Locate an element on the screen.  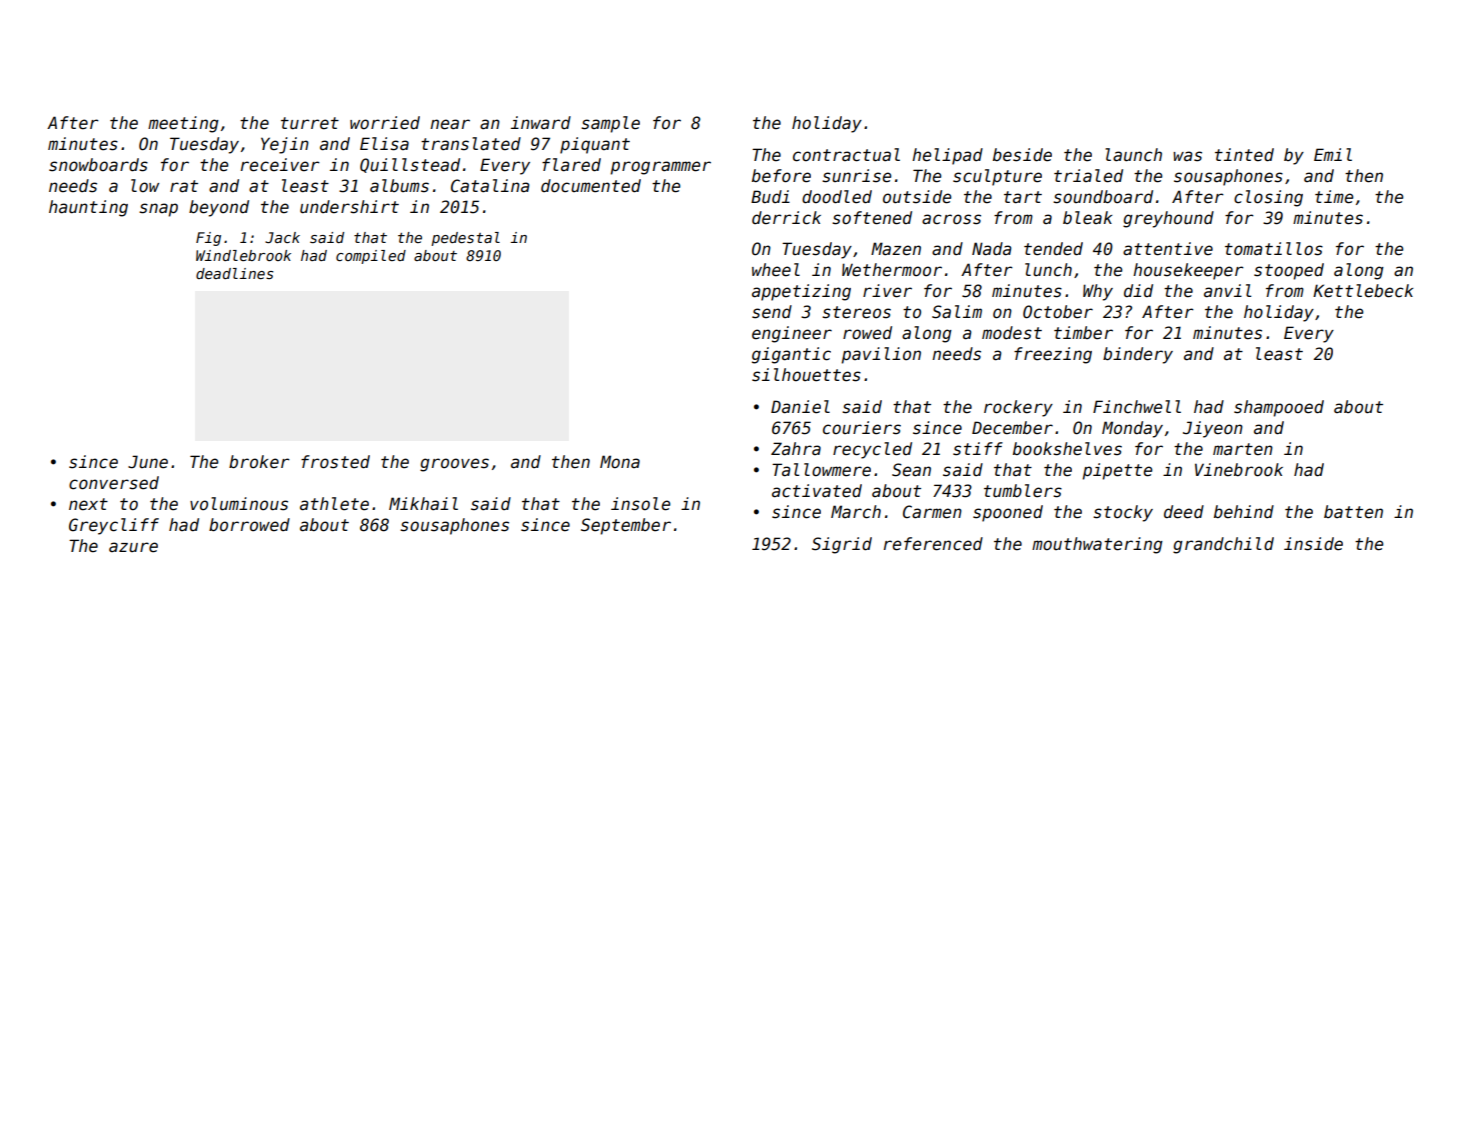
Emil is located at coordinates (1333, 154).
